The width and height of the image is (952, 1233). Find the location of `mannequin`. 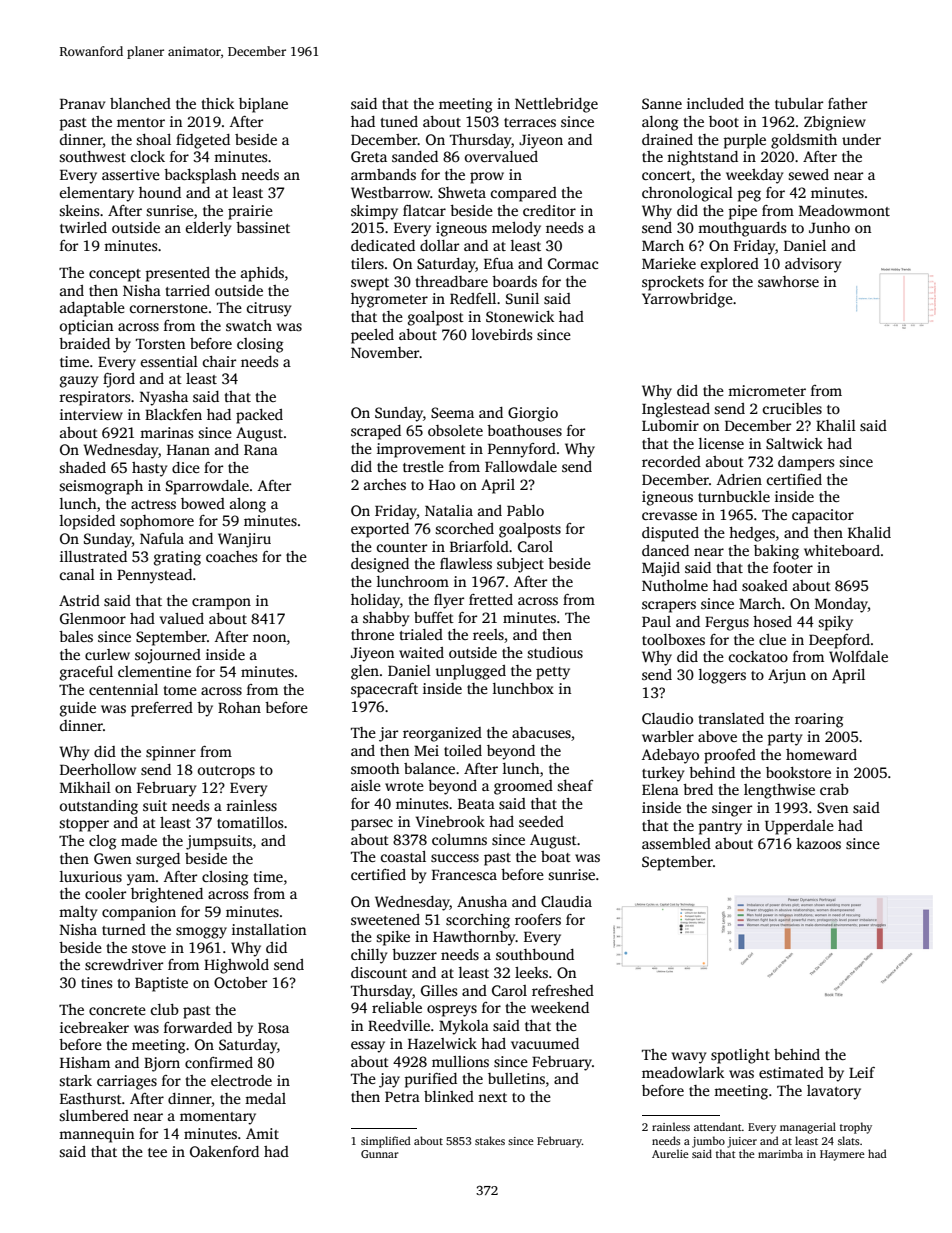

mannequin is located at coordinates (96, 1135).
